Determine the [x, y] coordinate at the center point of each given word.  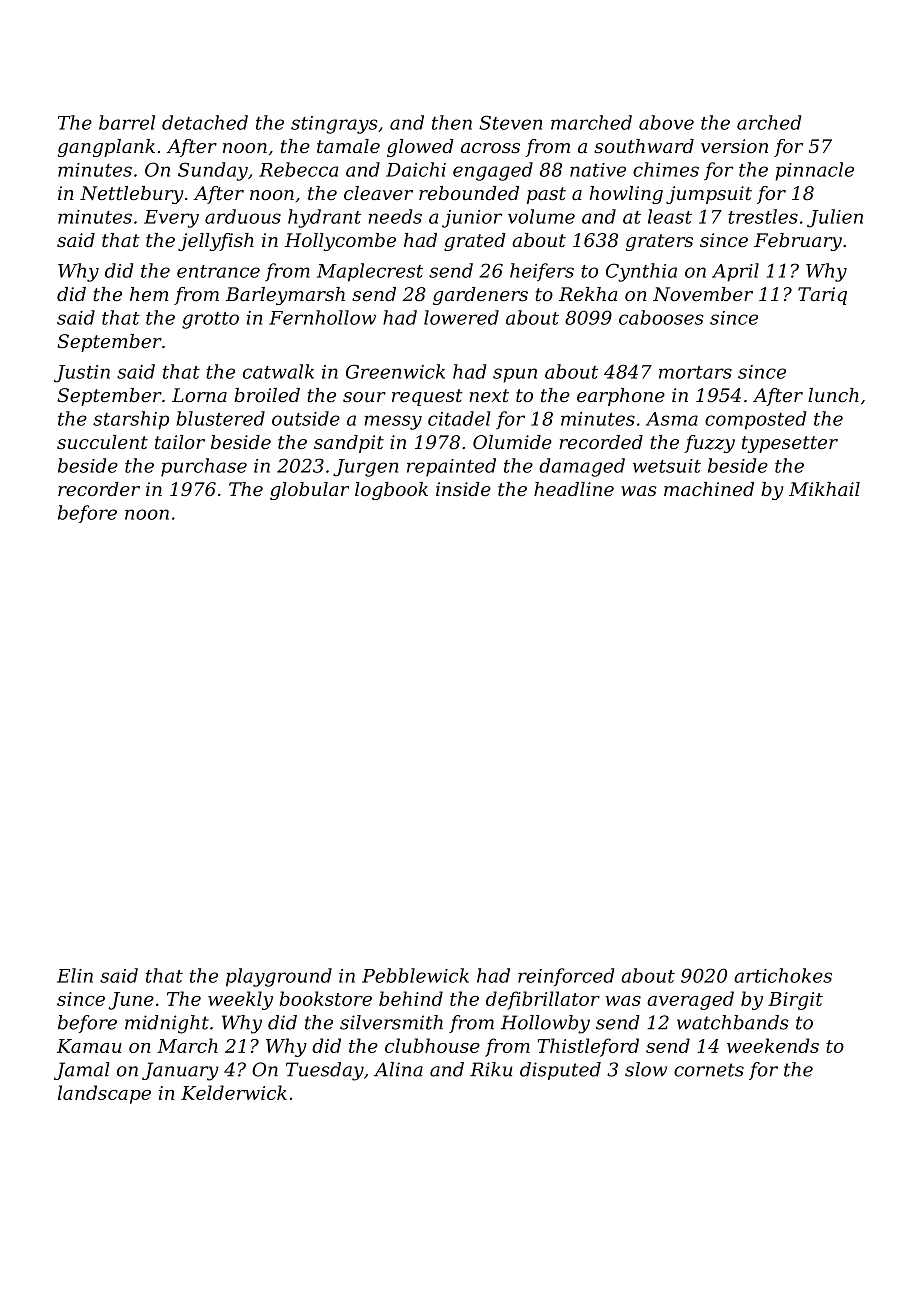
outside [306, 418]
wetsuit [667, 466]
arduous [243, 216]
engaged [493, 171]
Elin [75, 975]
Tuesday [325, 1071]
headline [574, 489]
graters [659, 242]
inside [463, 489]
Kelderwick [234, 1092]
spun [515, 375]
